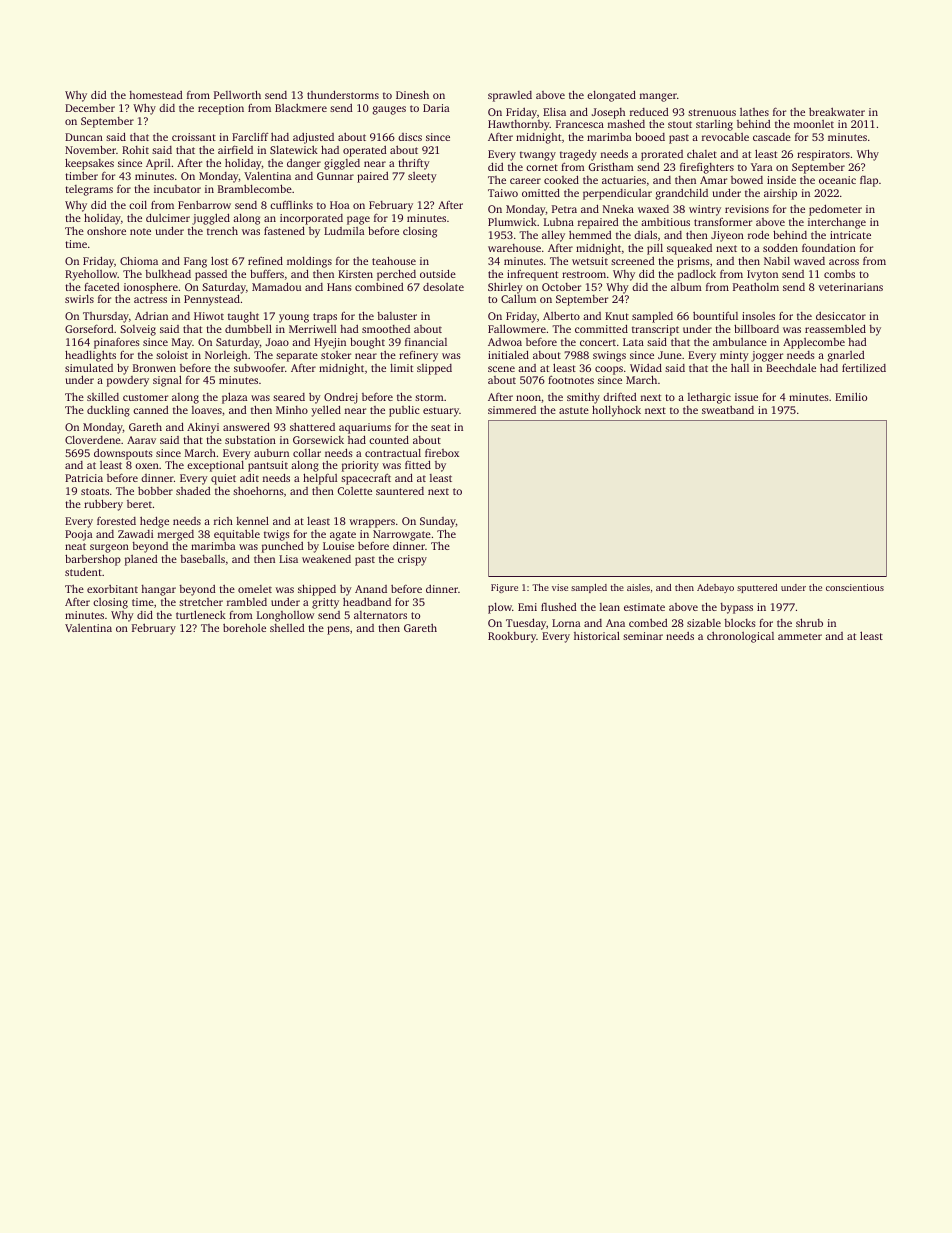 The height and width of the image is (1233, 952). What do you see at coordinates (841, 315) in the image?
I see `desiccator` at bounding box center [841, 315].
